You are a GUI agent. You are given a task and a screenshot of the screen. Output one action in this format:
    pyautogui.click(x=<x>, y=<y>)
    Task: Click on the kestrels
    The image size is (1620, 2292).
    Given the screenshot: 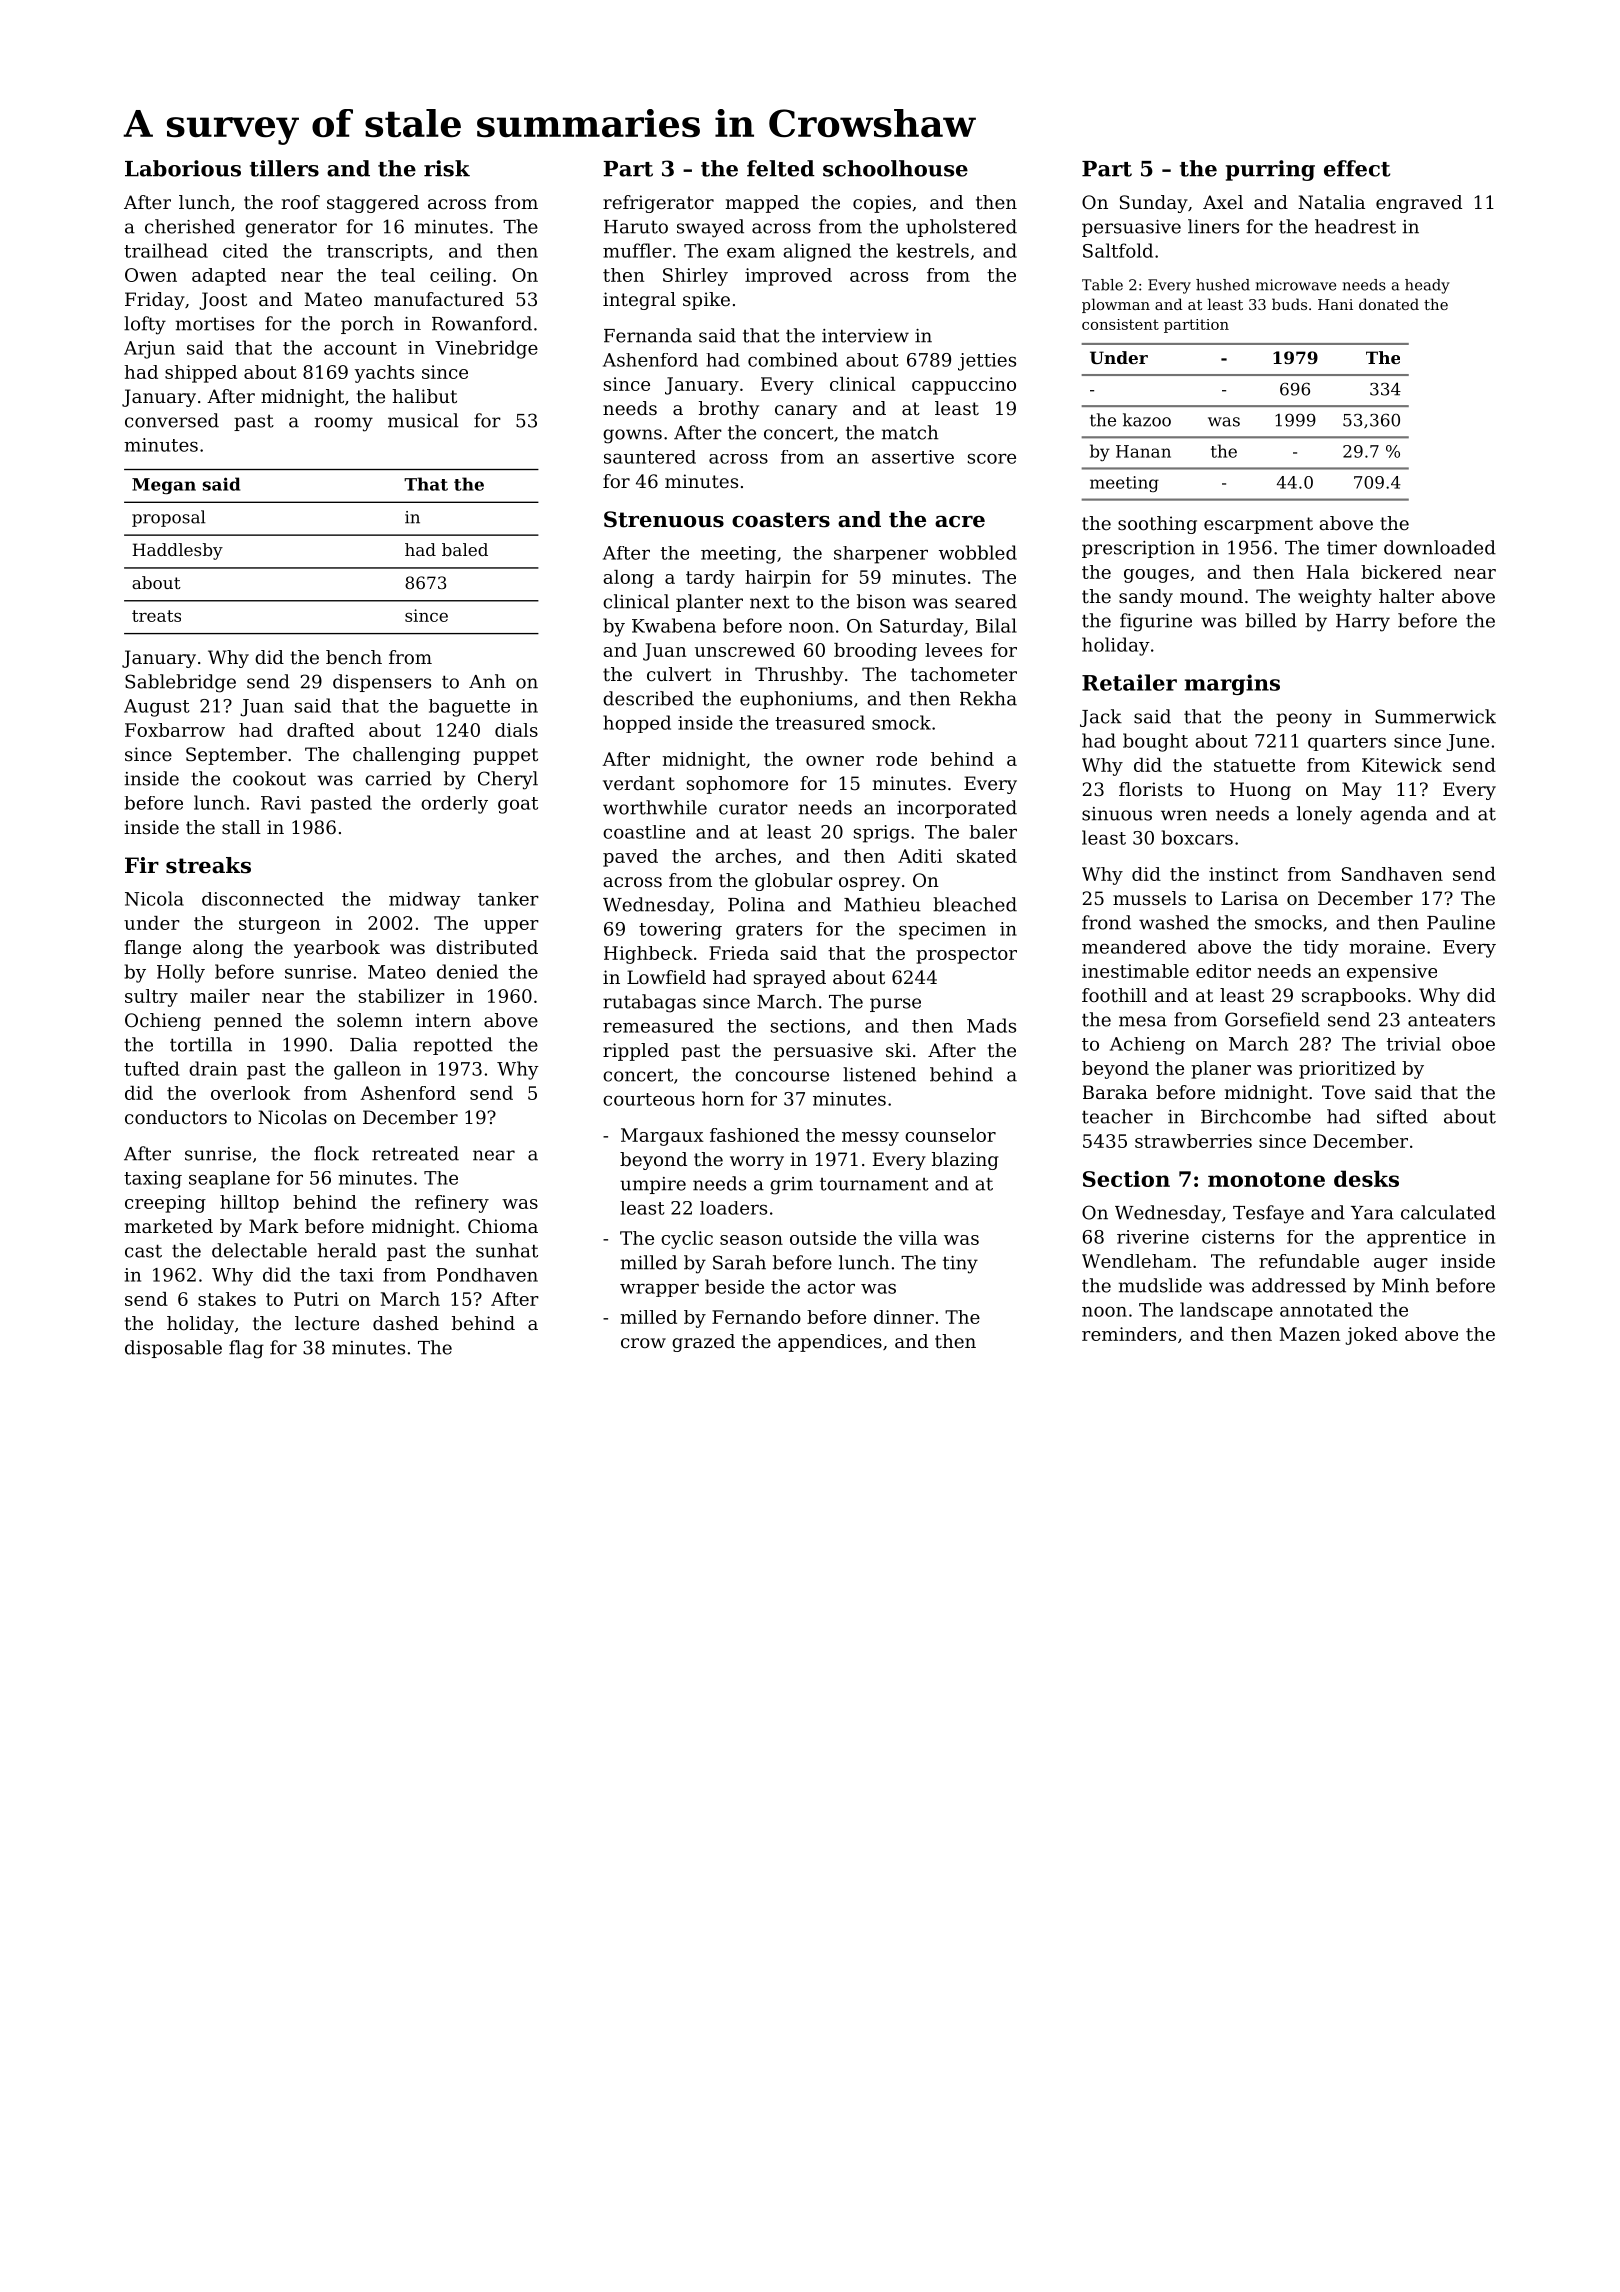 What is the action you would take?
    pyautogui.click(x=933, y=250)
